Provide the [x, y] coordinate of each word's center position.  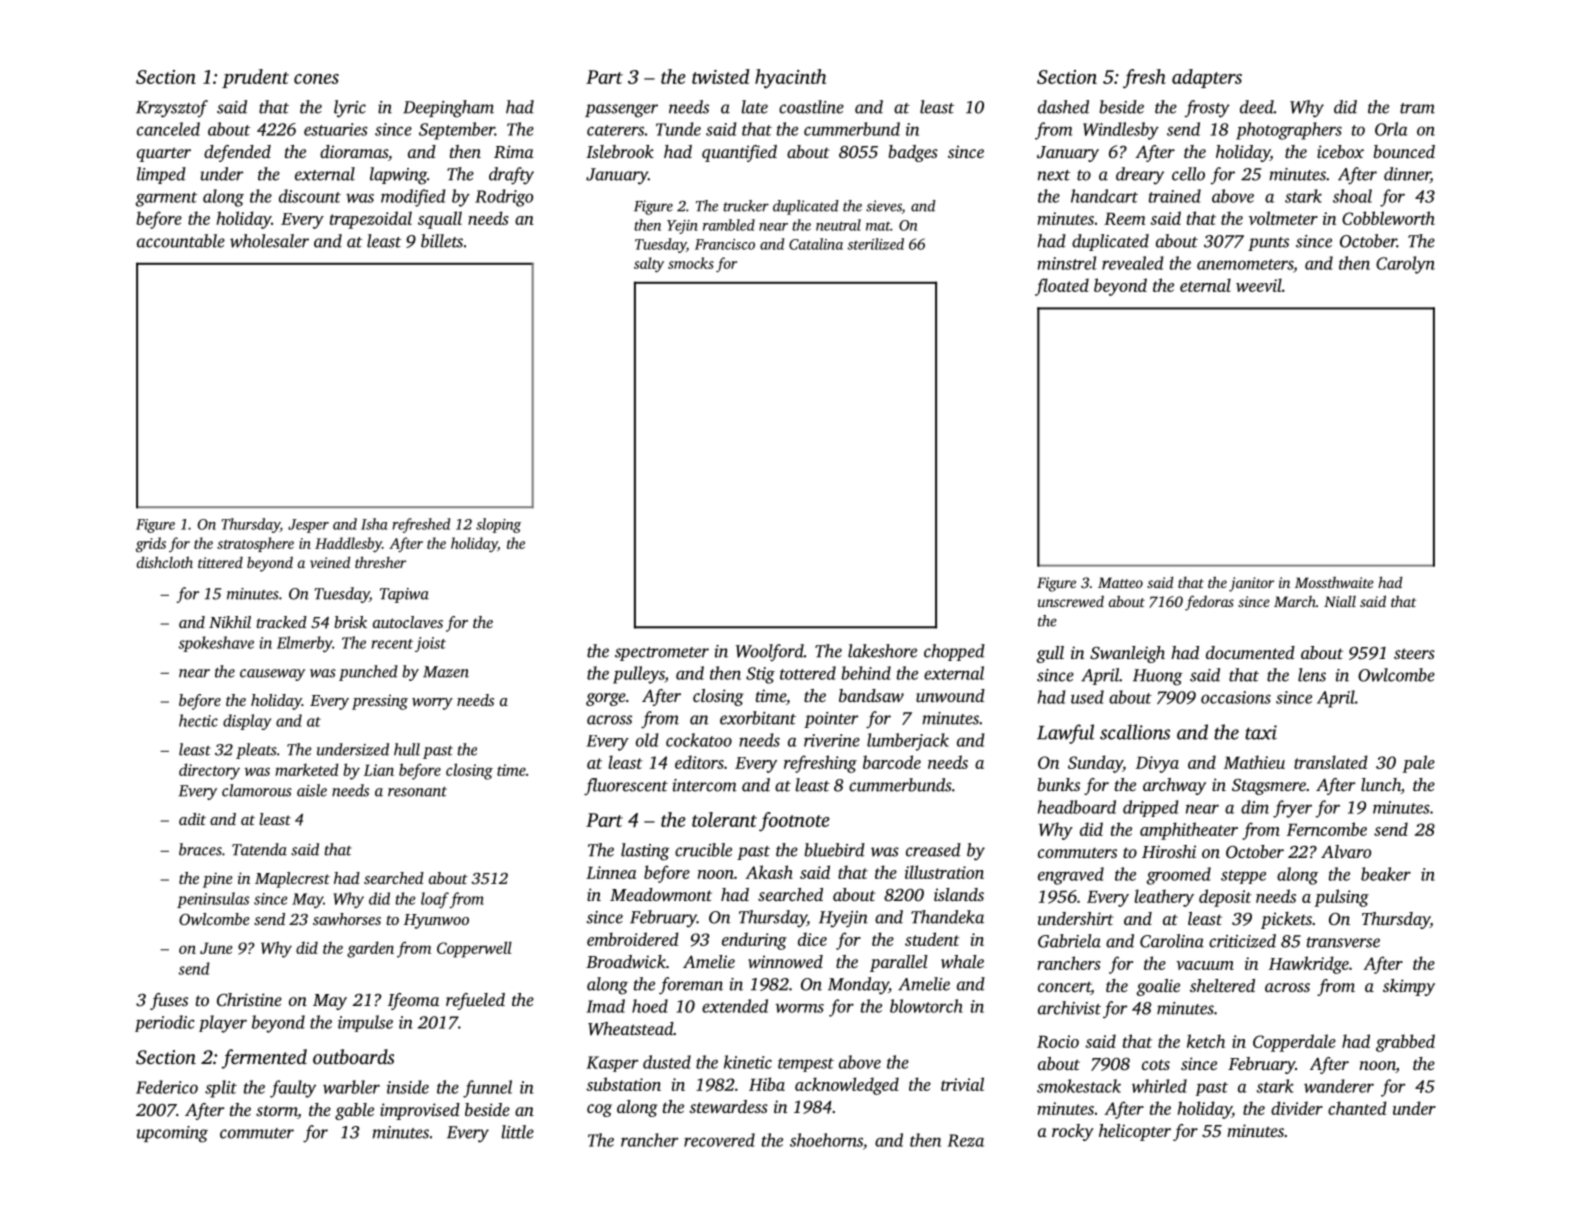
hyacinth [790, 79]
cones [316, 79]
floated [1062, 287]
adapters [1207, 78]
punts [1268, 244]
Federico [167, 1087]
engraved [1071, 876]
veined [330, 562]
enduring [754, 941]
